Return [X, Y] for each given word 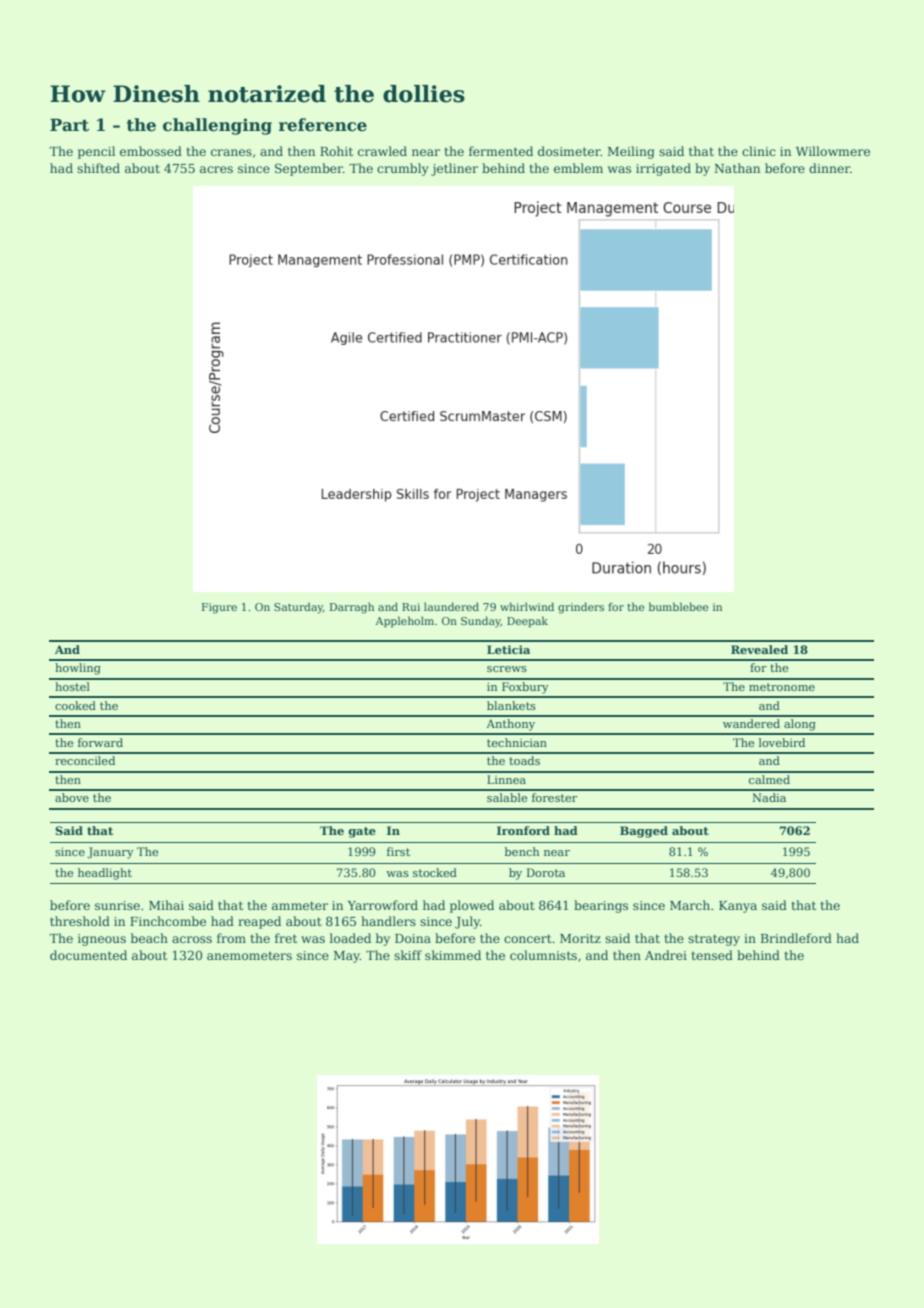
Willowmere [833, 151]
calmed [769, 779]
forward [100, 742]
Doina [413, 938]
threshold [80, 921]
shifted [98, 168]
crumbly [403, 169]
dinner [829, 168]
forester [554, 797]
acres [216, 169]
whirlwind [527, 606]
